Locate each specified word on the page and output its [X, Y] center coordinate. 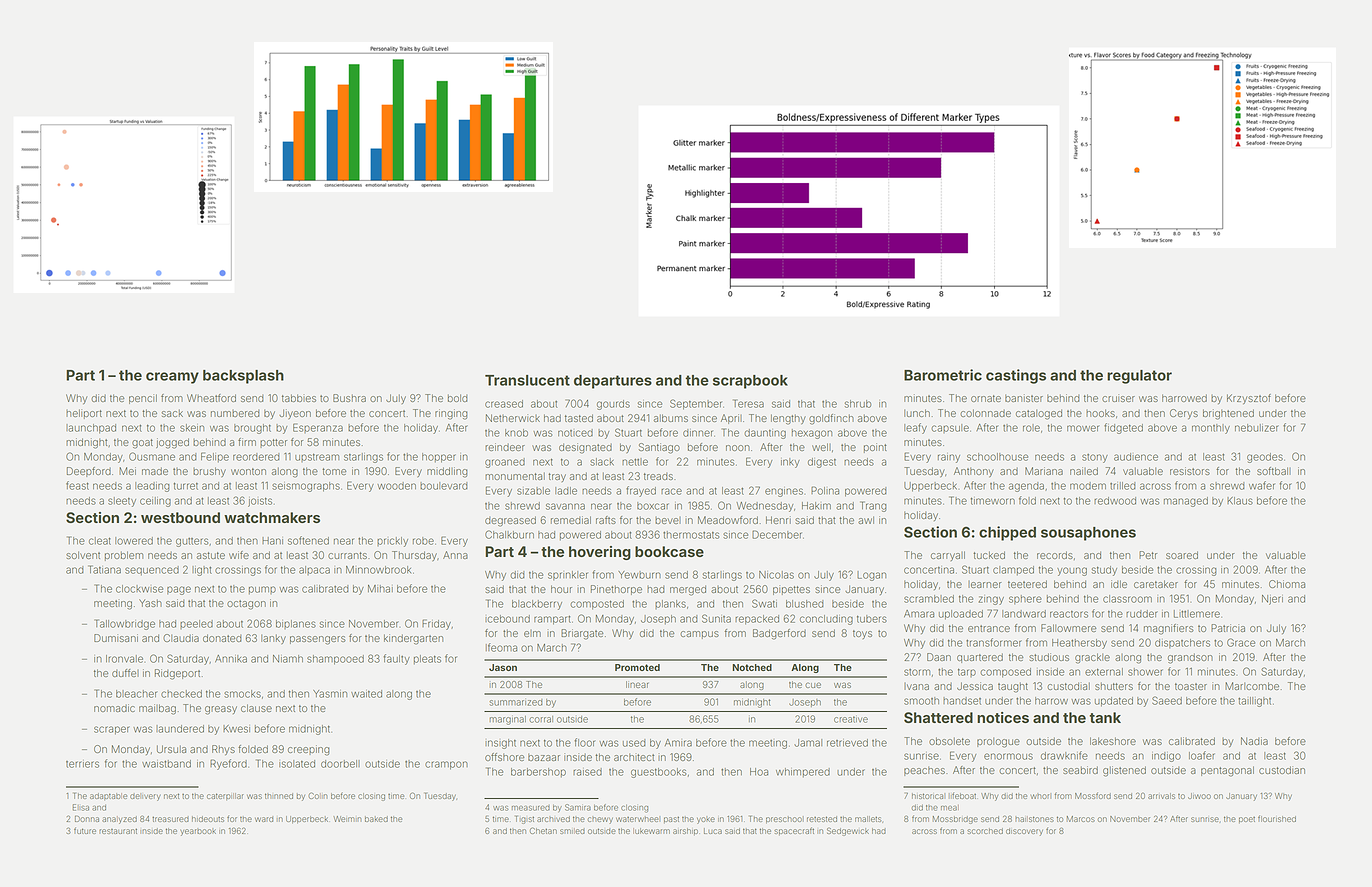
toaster [1191, 686]
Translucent [527, 380]
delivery [145, 797]
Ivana [916, 686]
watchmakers [272, 517]
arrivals [1161, 796]
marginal [507, 720]
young [1072, 571]
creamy [172, 378]
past [671, 819]
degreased [510, 521]
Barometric [943, 375]
